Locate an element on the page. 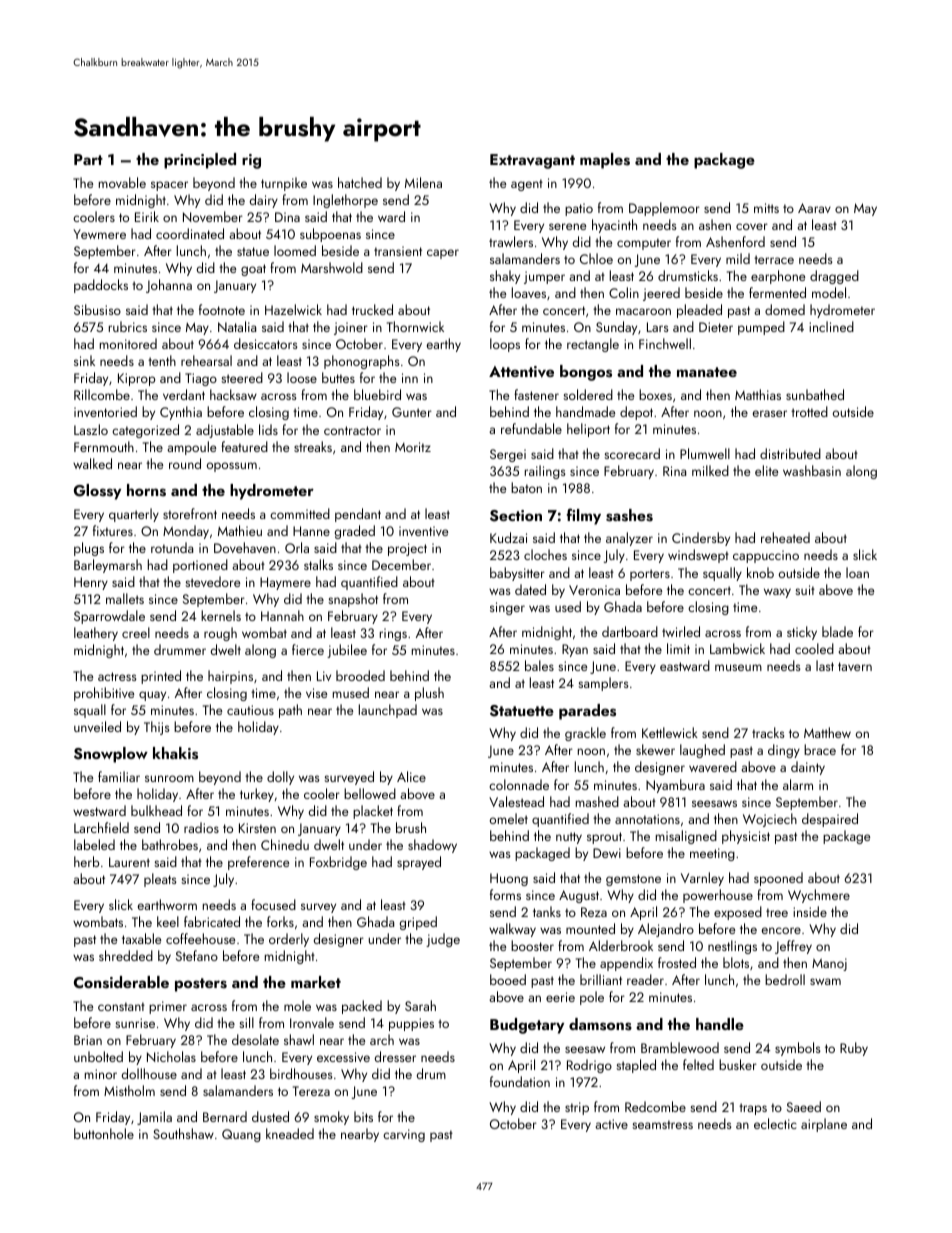 The width and height of the page is (952, 1233). Dovehaven is located at coordinates (245, 547).
